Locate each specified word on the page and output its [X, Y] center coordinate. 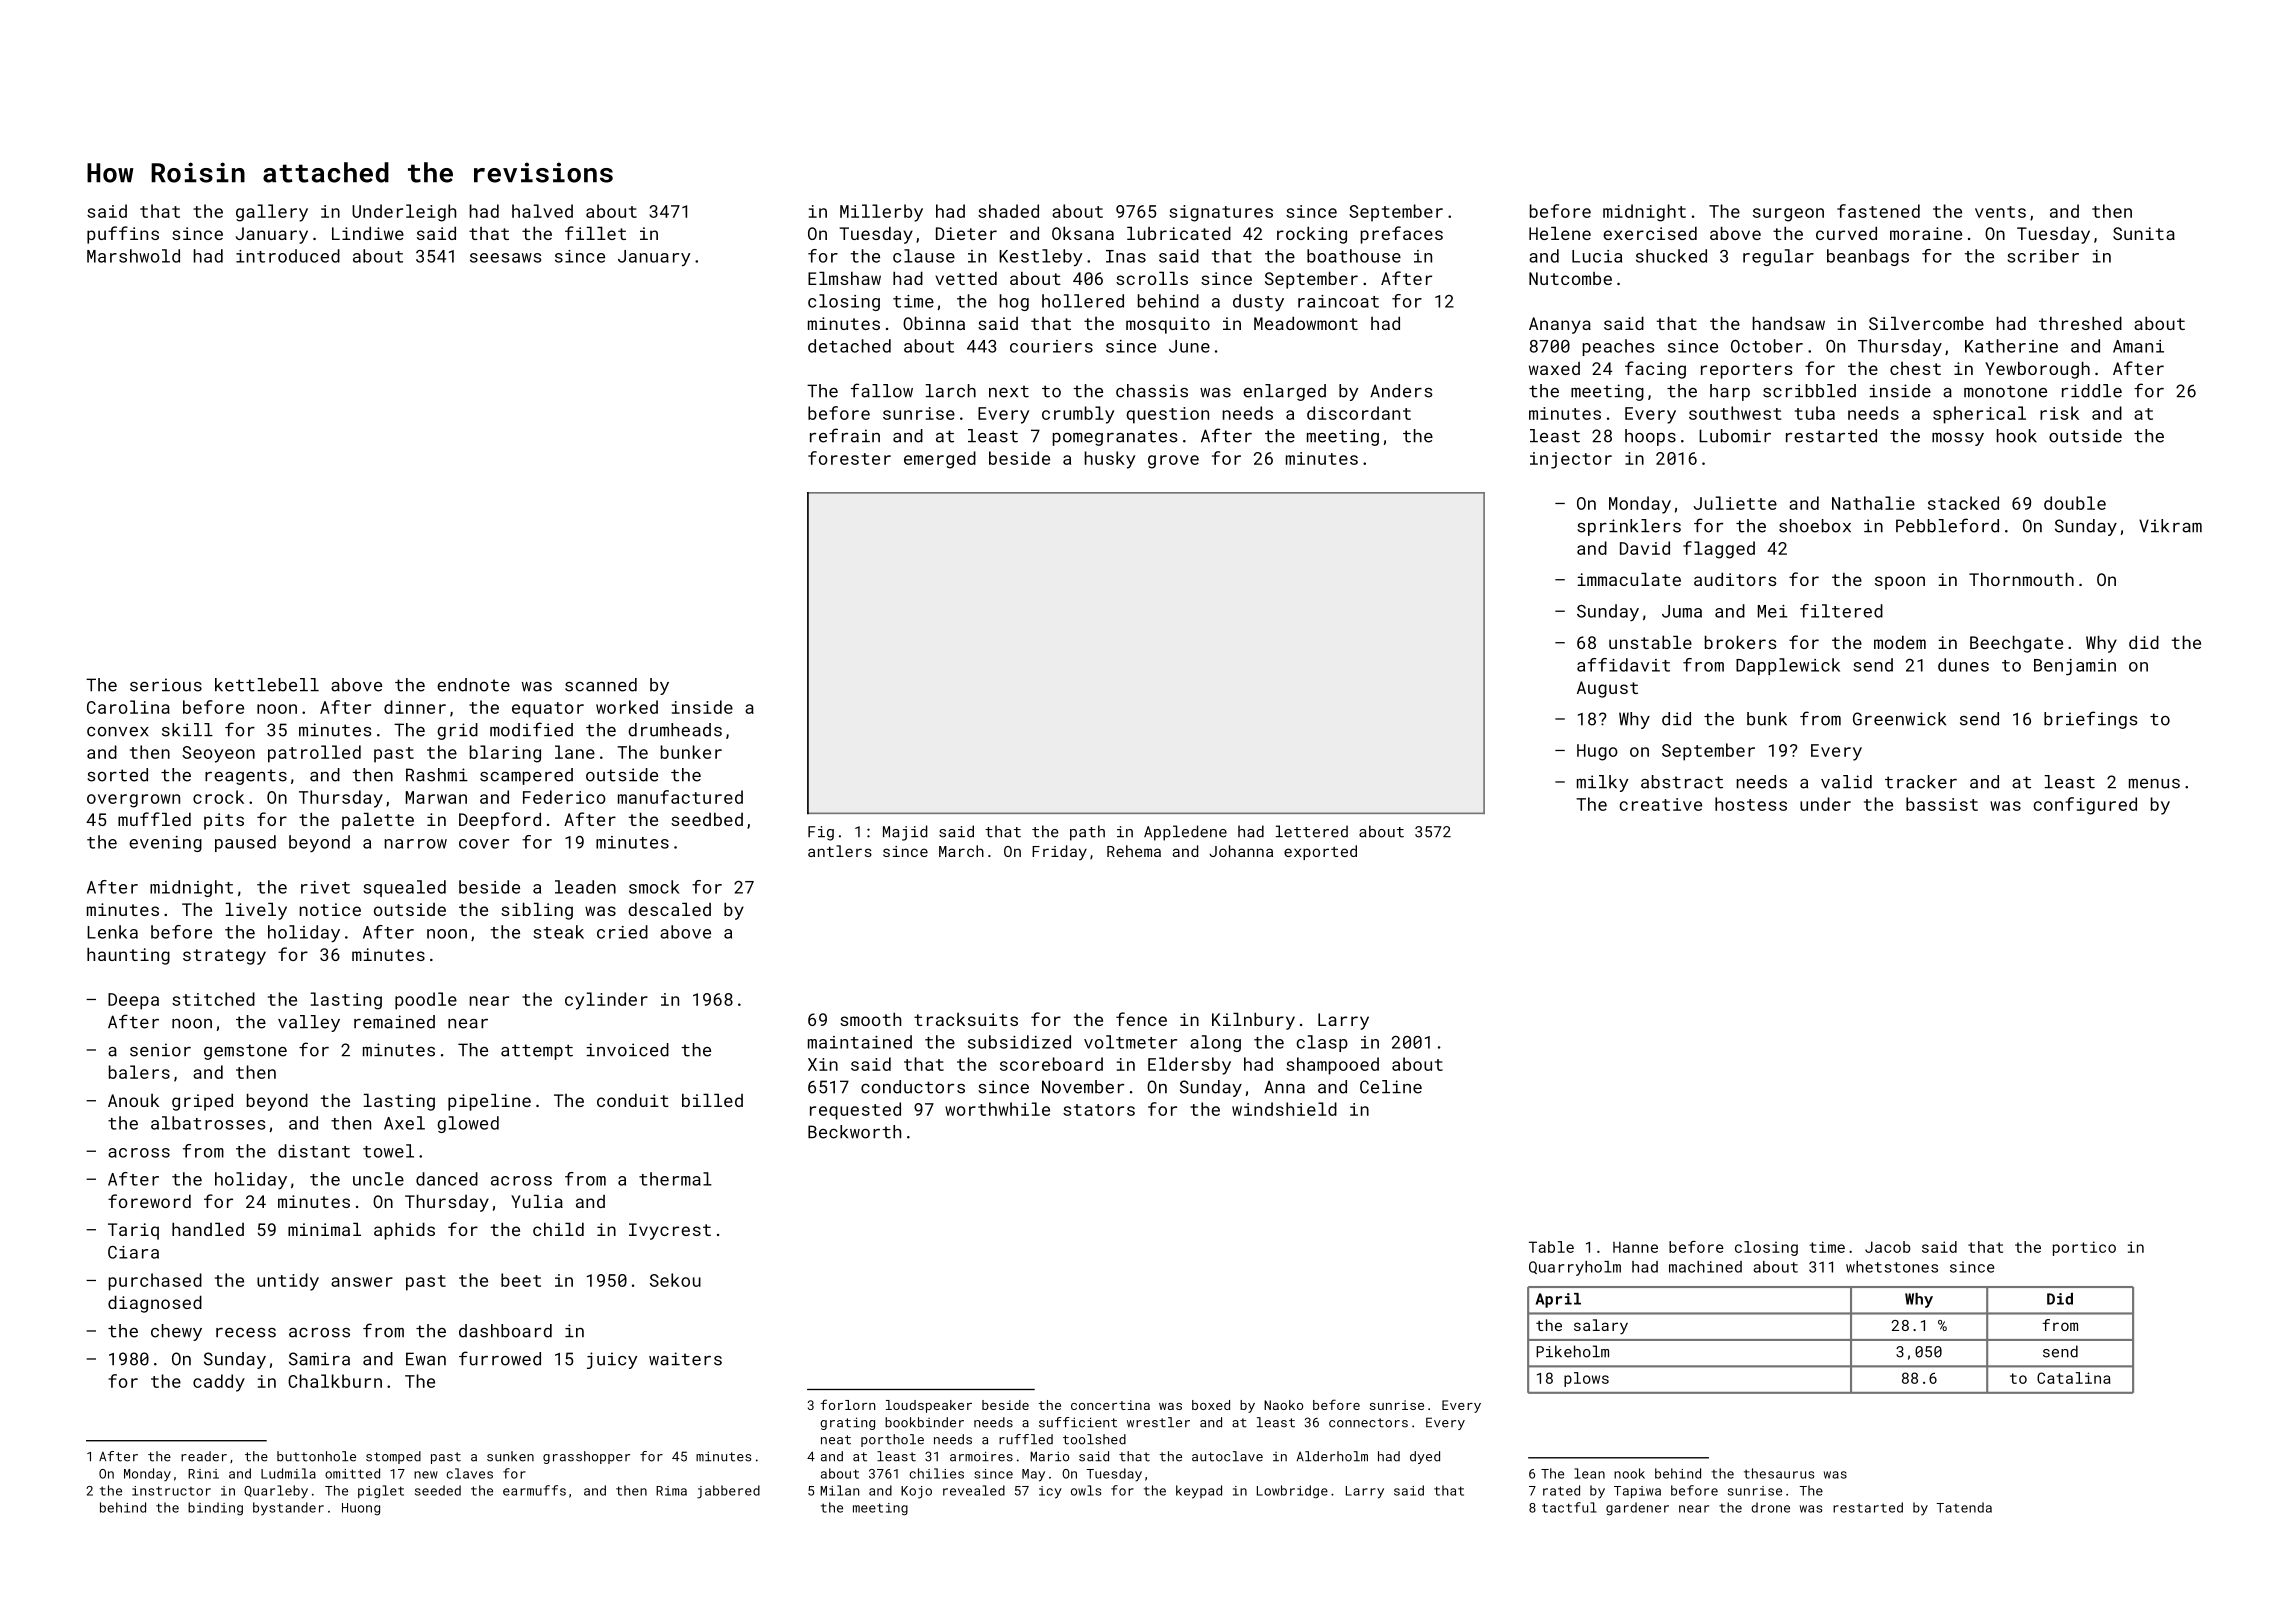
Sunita [2144, 233]
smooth [870, 1019]
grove [1173, 462]
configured [2085, 806]
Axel [404, 1123]
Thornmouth [2021, 579]
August [1607, 689]
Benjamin [2075, 667]
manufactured [680, 797]
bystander [288, 1509]
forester [849, 458]
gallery [272, 213]
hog [1014, 302]
